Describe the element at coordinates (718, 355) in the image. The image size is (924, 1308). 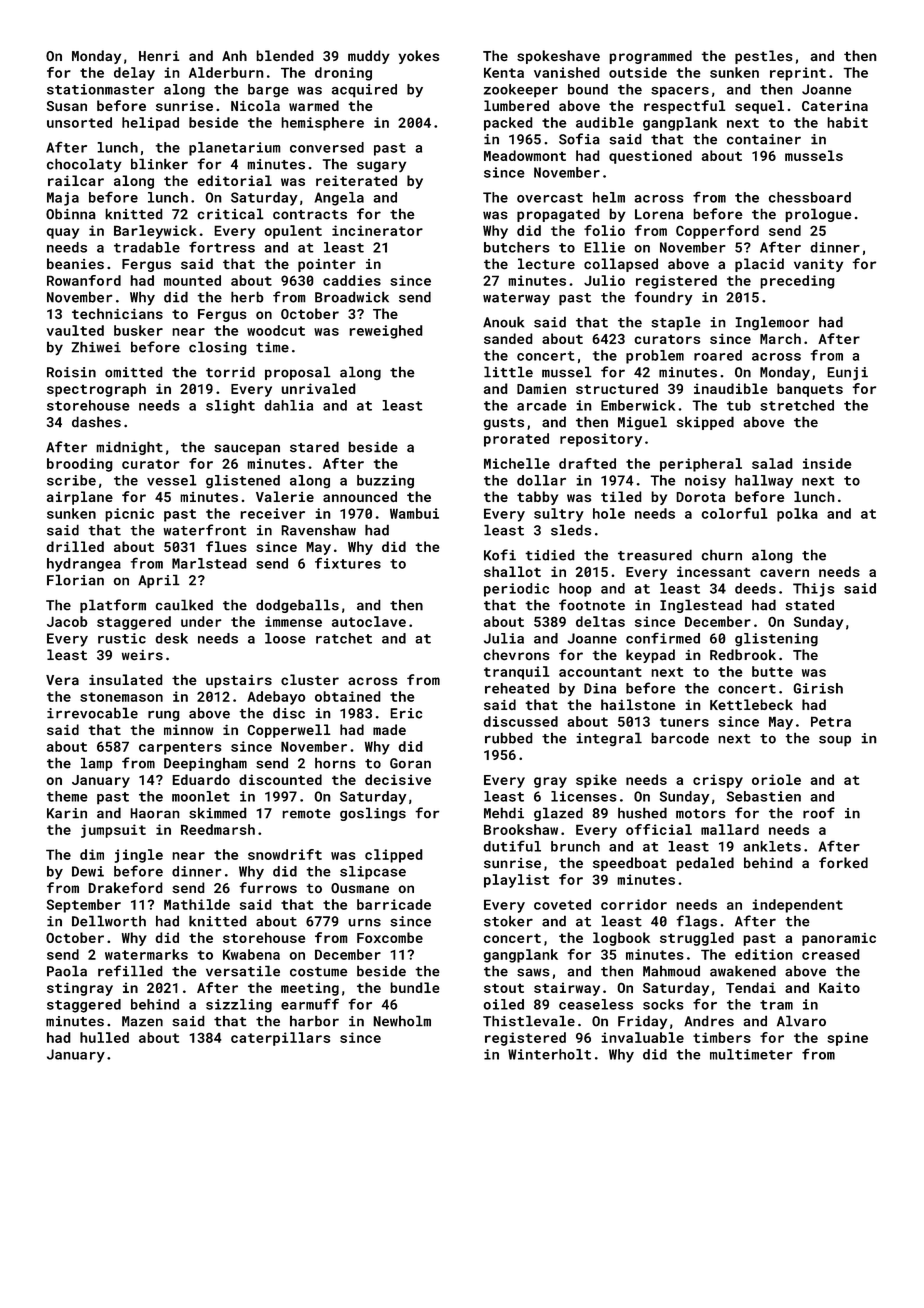
I see `roared` at that location.
